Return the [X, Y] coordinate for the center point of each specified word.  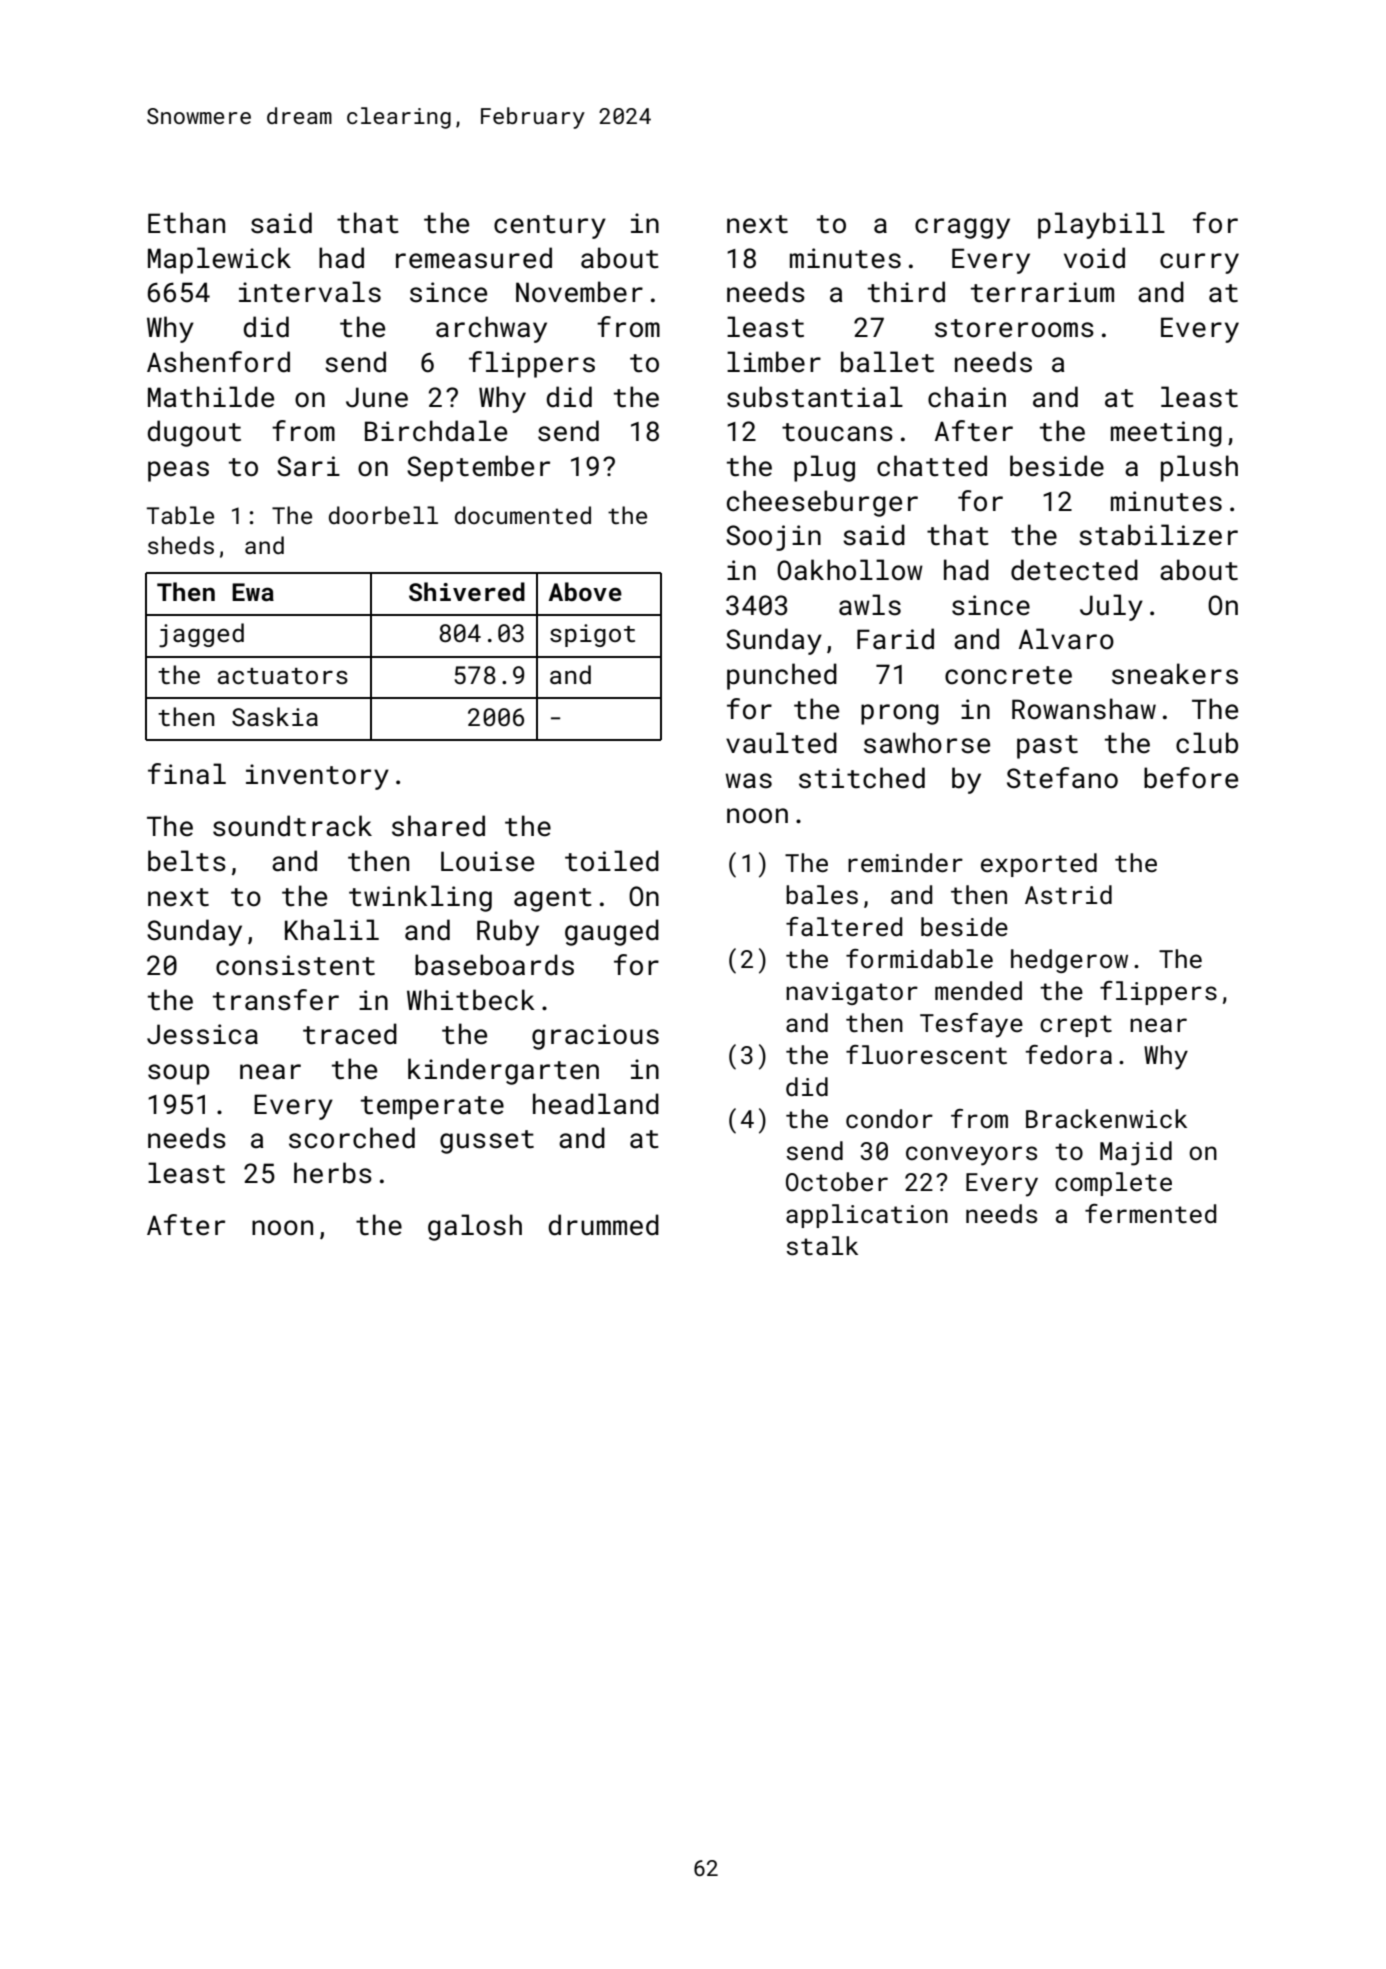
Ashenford [218, 362]
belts [187, 861]
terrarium [1042, 292]
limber [774, 362]
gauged [612, 932]
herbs [333, 1173]
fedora [1069, 1054]
